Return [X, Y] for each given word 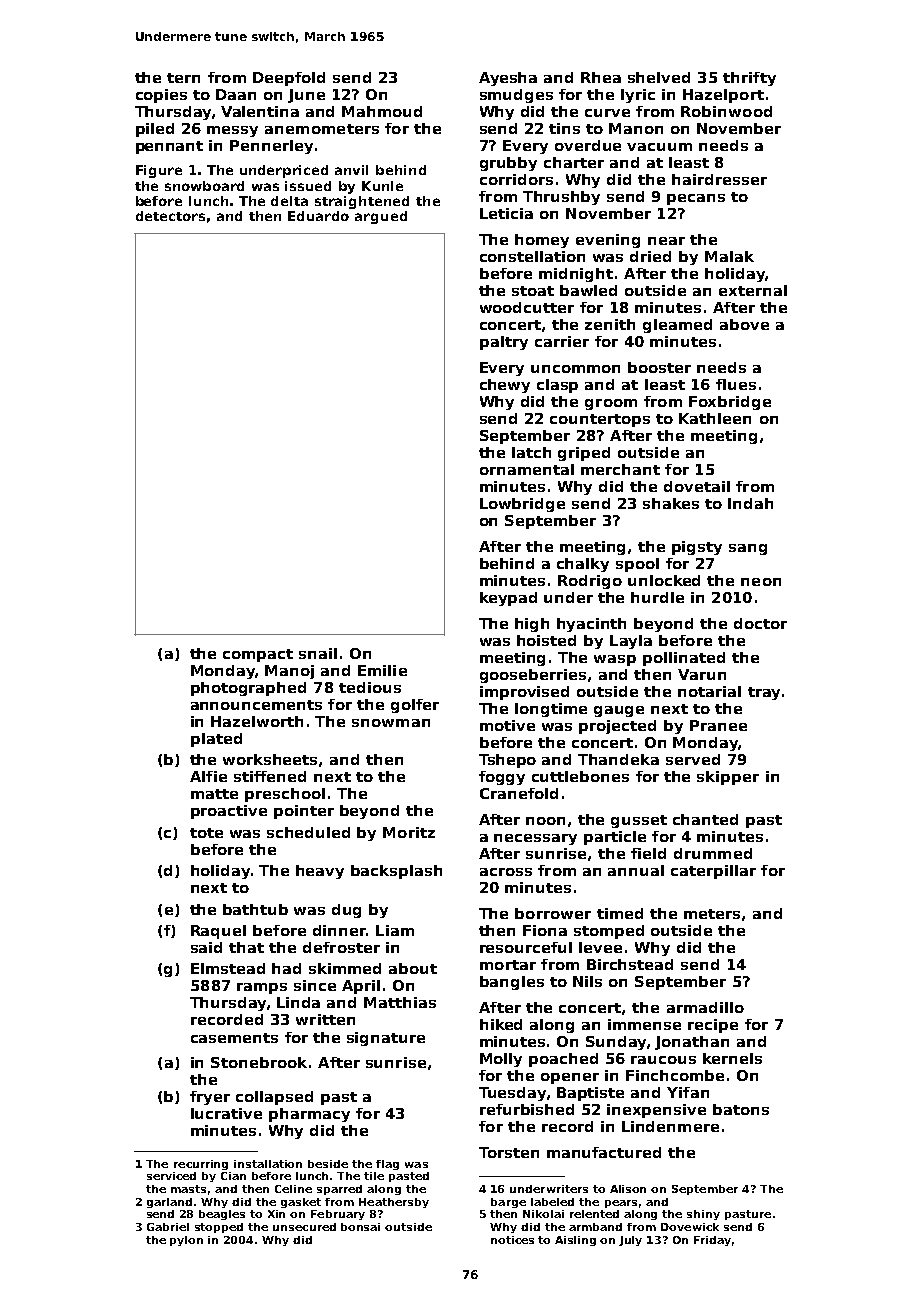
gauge [619, 711]
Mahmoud [382, 111]
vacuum [659, 147]
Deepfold [289, 79]
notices [512, 1240]
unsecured [304, 1227]
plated [216, 740]
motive [507, 725]
